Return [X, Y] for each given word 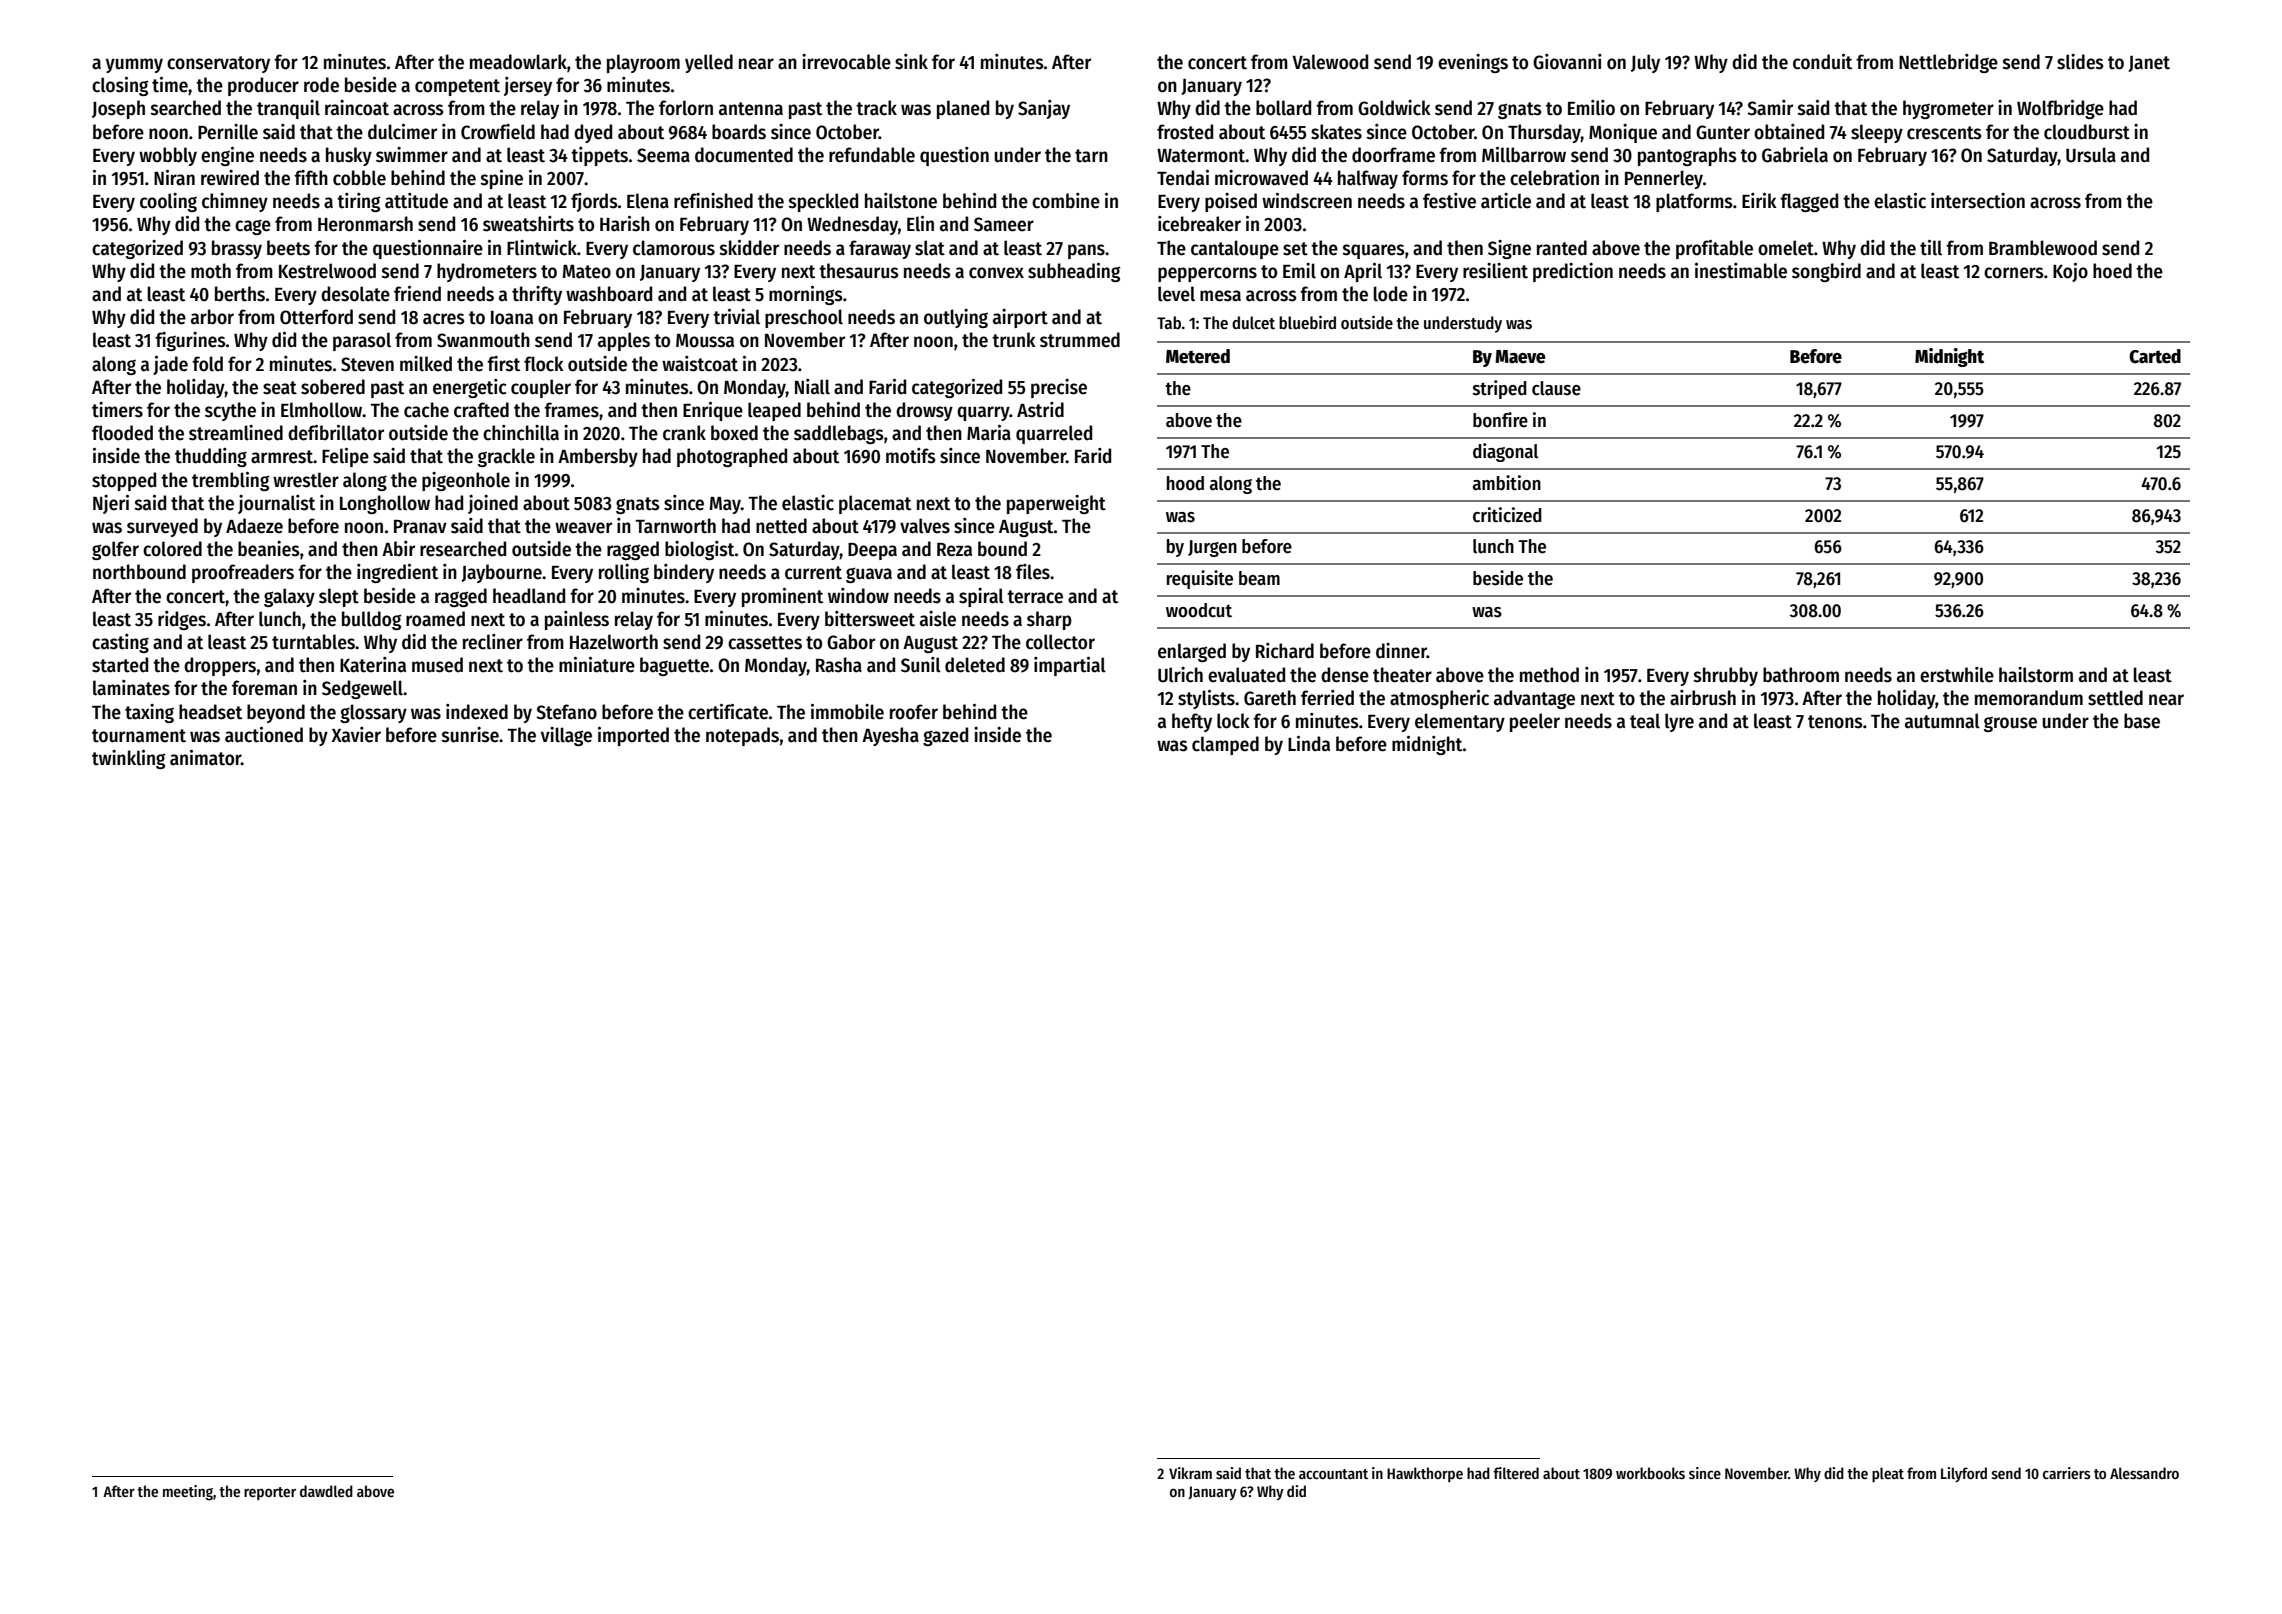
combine [1066, 201]
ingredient [397, 573]
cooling [168, 202]
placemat [875, 504]
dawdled [326, 1491]
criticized [1507, 515]
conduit [1822, 62]
